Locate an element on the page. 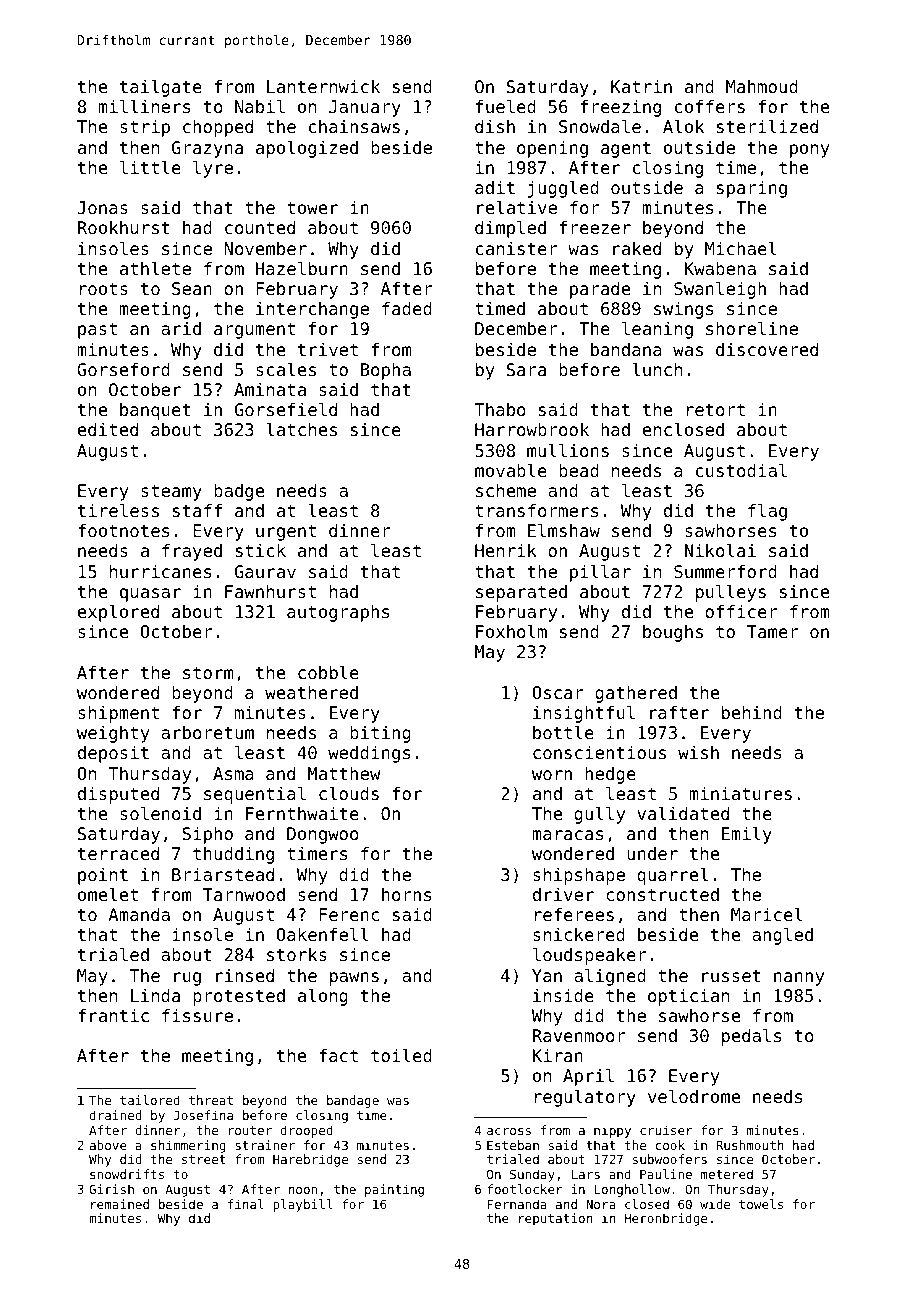 The height and width of the page is (1316, 908). January is located at coordinates (365, 108).
